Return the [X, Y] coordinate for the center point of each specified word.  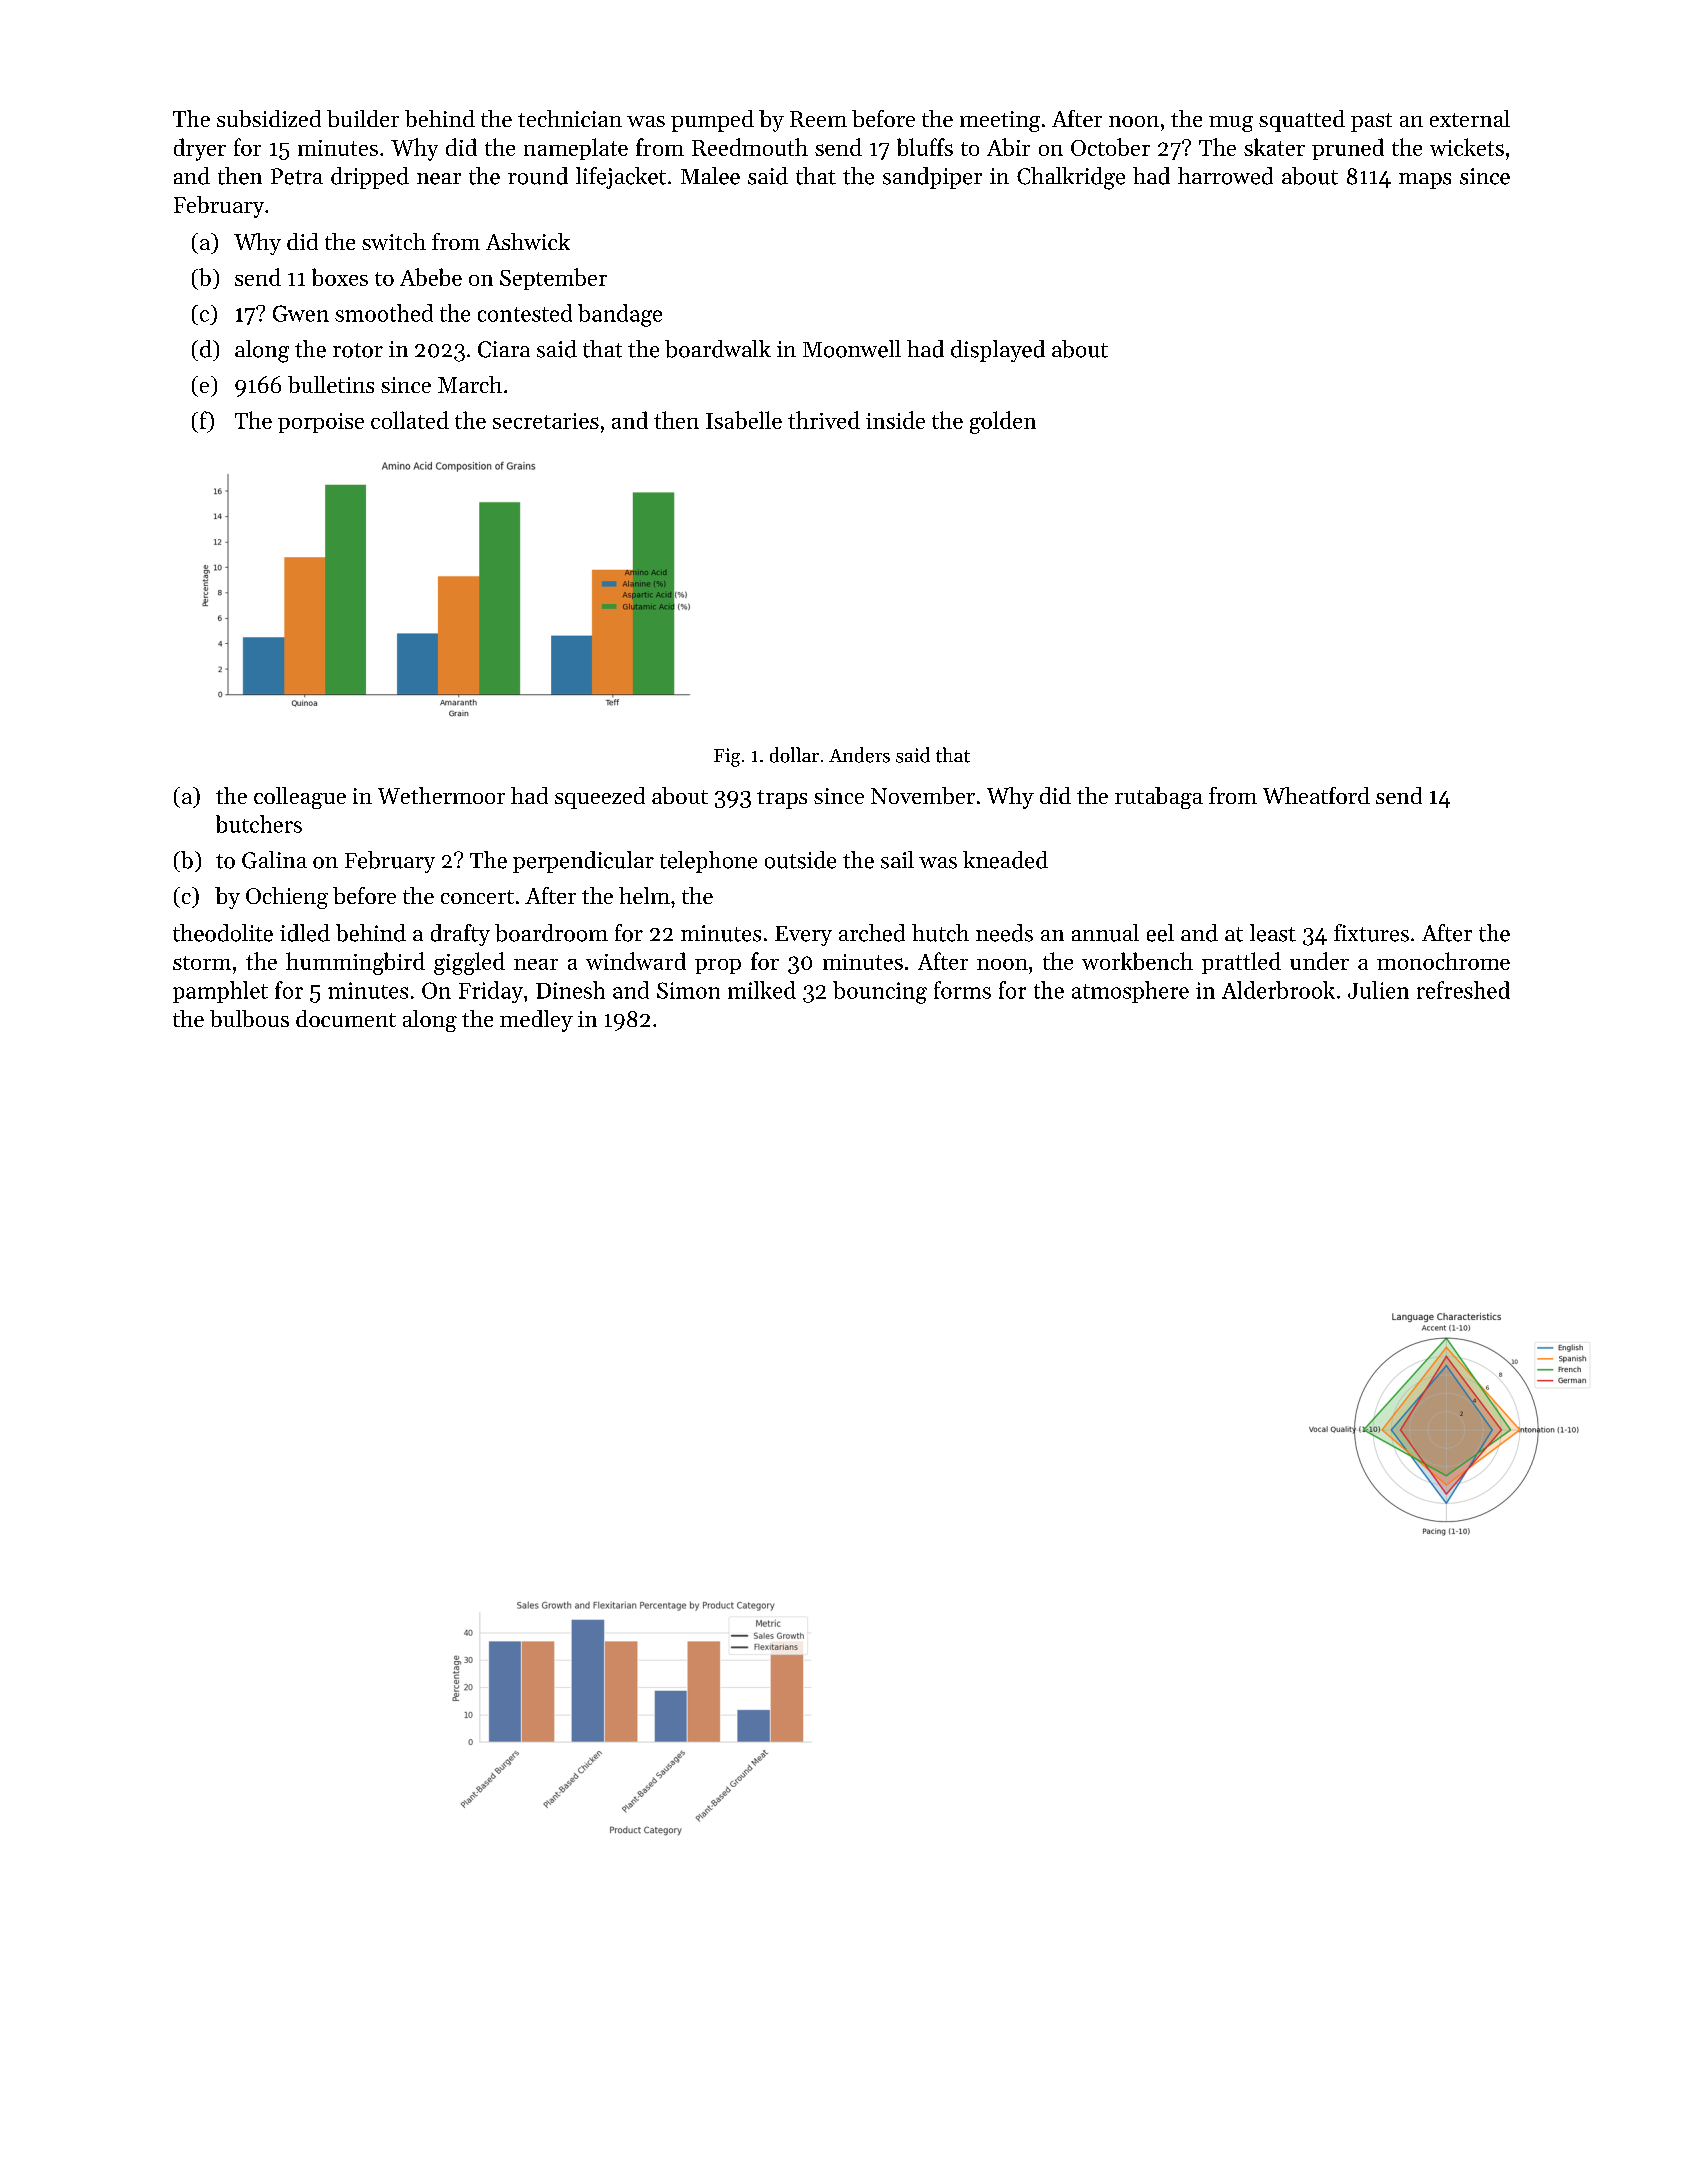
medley [536, 1021]
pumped [712, 121]
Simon [688, 990]
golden [1003, 422]
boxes [340, 277]
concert [477, 897]
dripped [370, 178]
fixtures [1371, 933]
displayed [998, 351]
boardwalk [718, 349]
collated [410, 420]
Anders [859, 755]
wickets [1467, 147]
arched [872, 933]
